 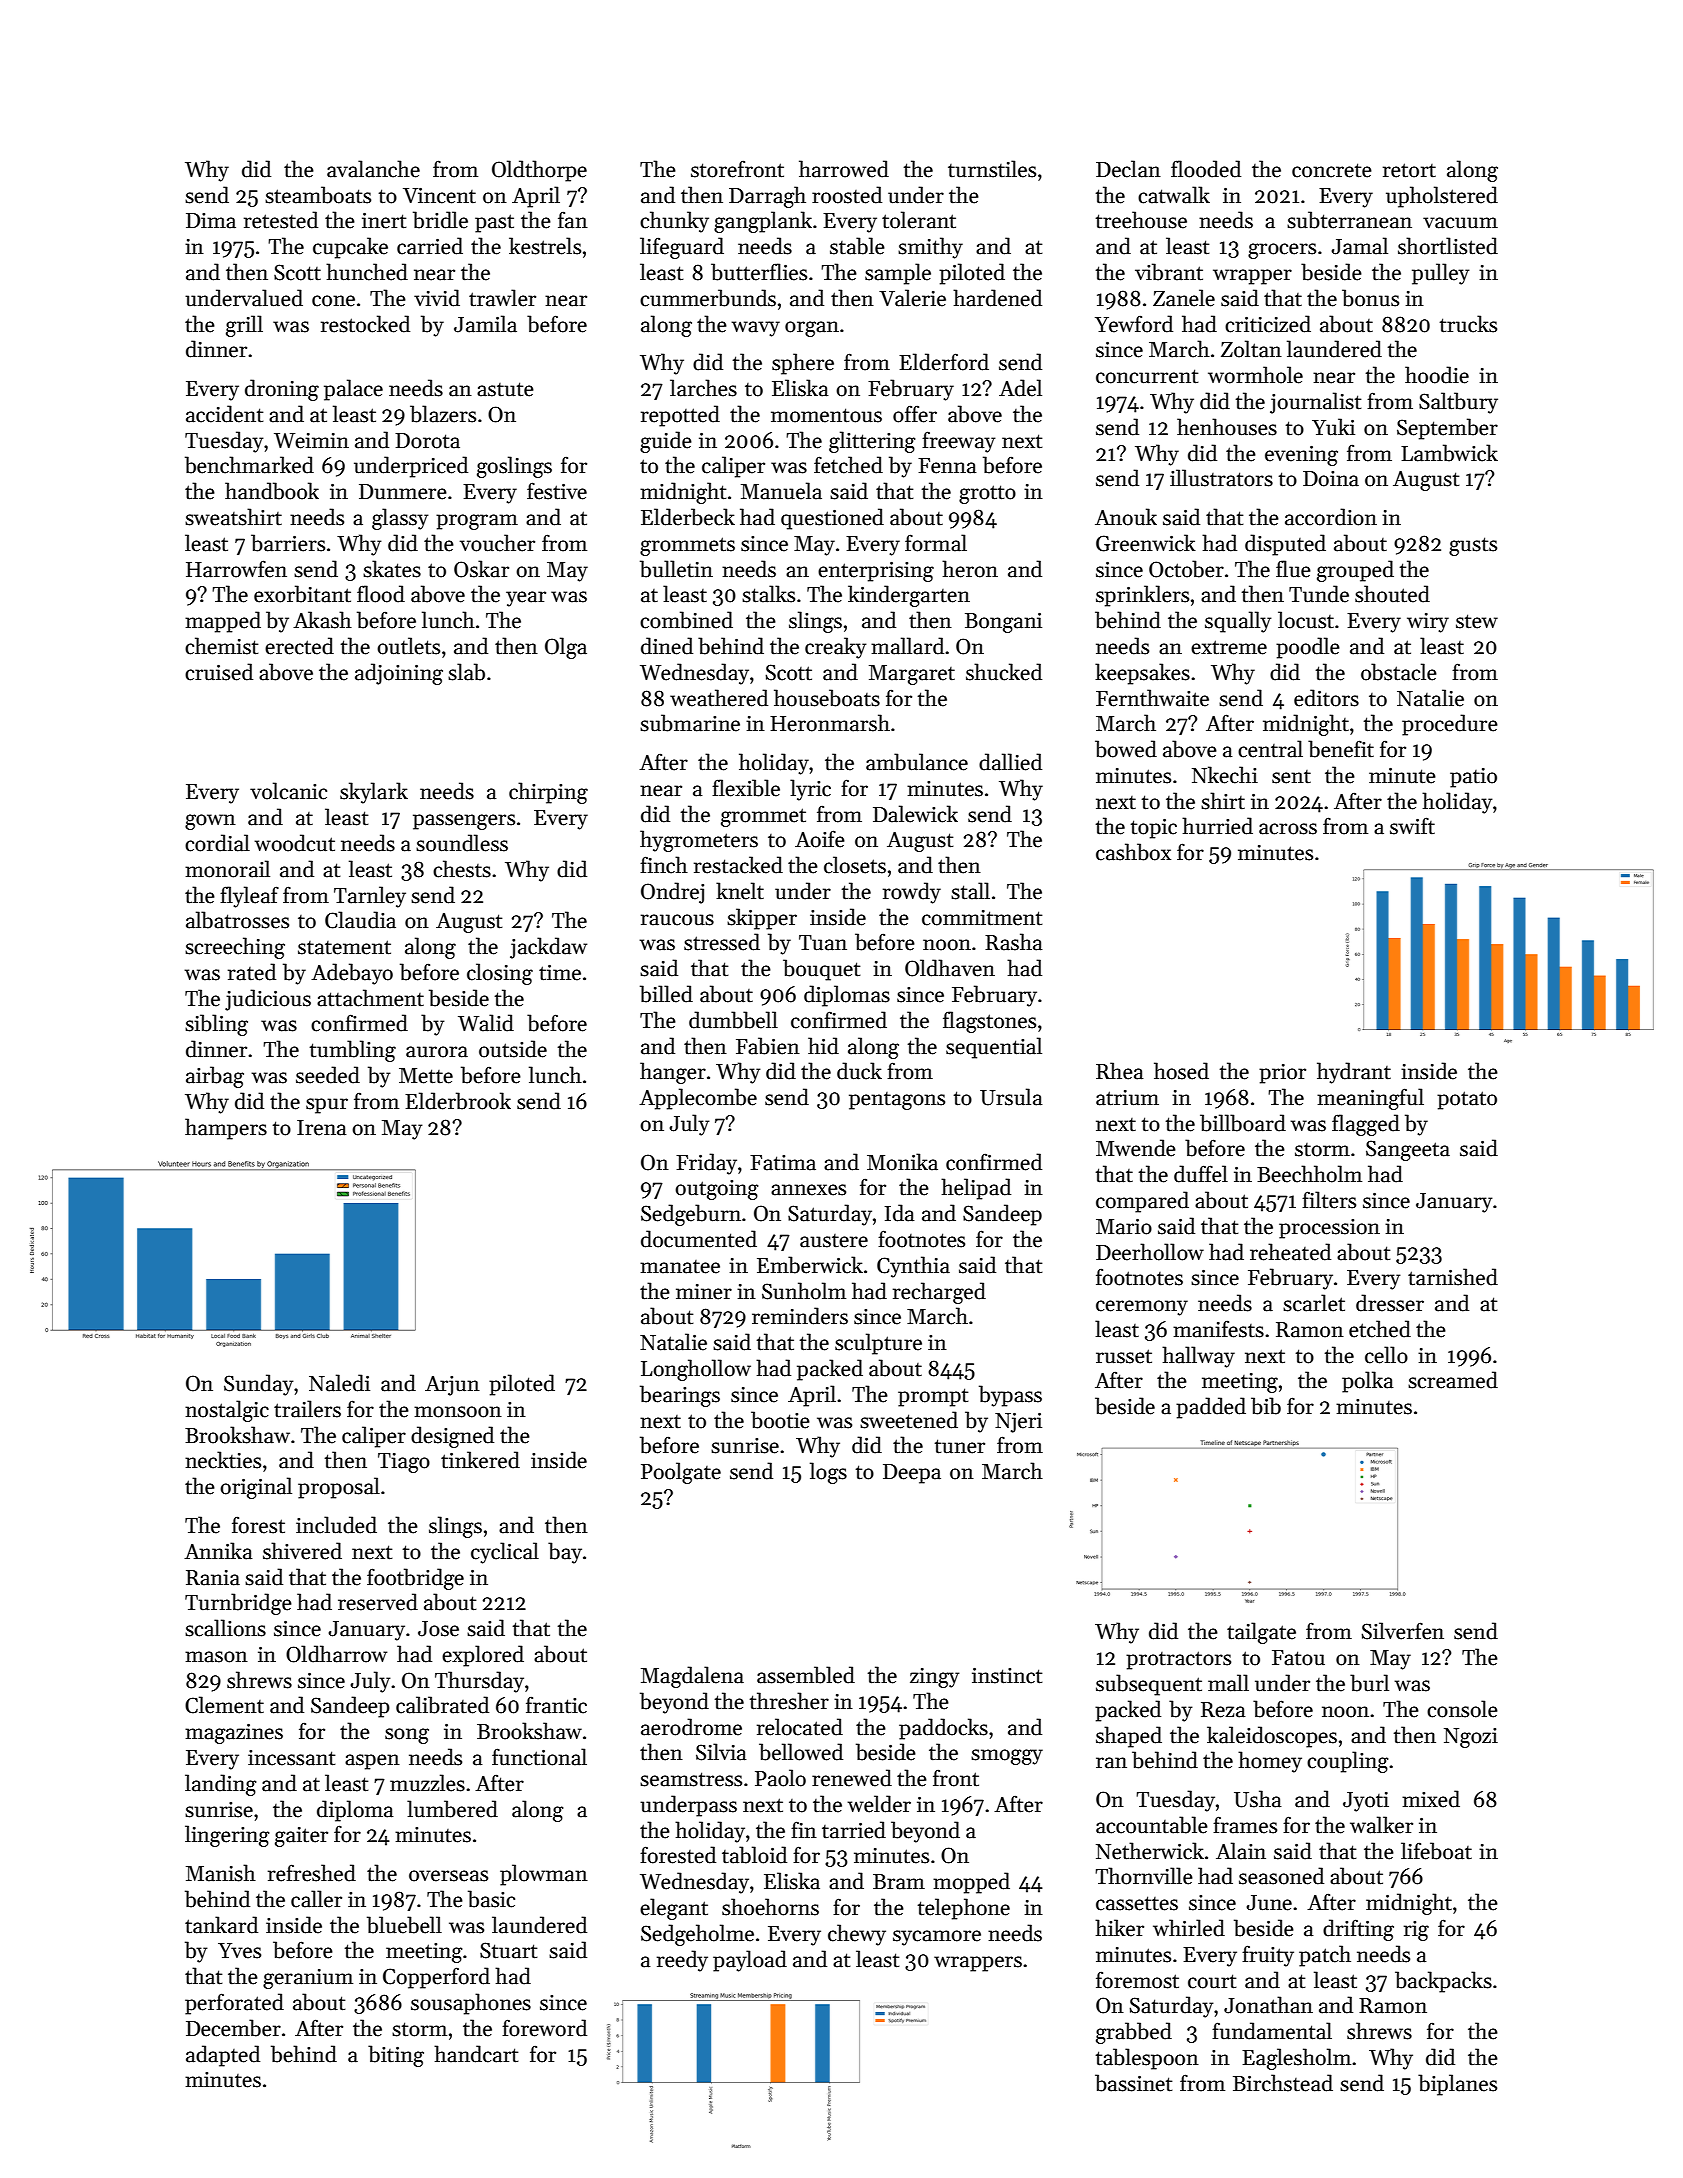 What do you see at coordinates (912, 298) in the screenshot?
I see `Valerie` at bounding box center [912, 298].
